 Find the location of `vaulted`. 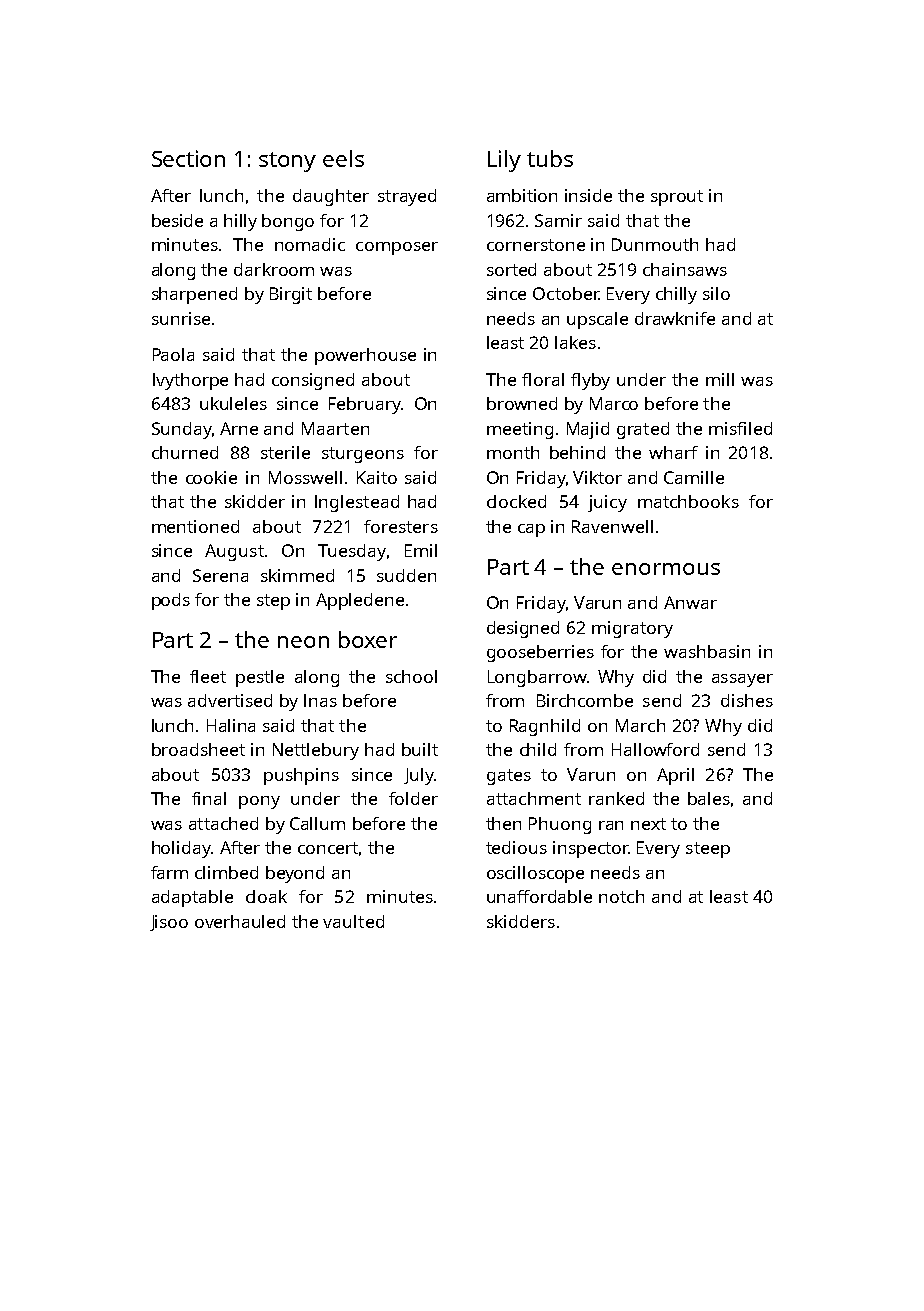

vaulted is located at coordinates (353, 921).
